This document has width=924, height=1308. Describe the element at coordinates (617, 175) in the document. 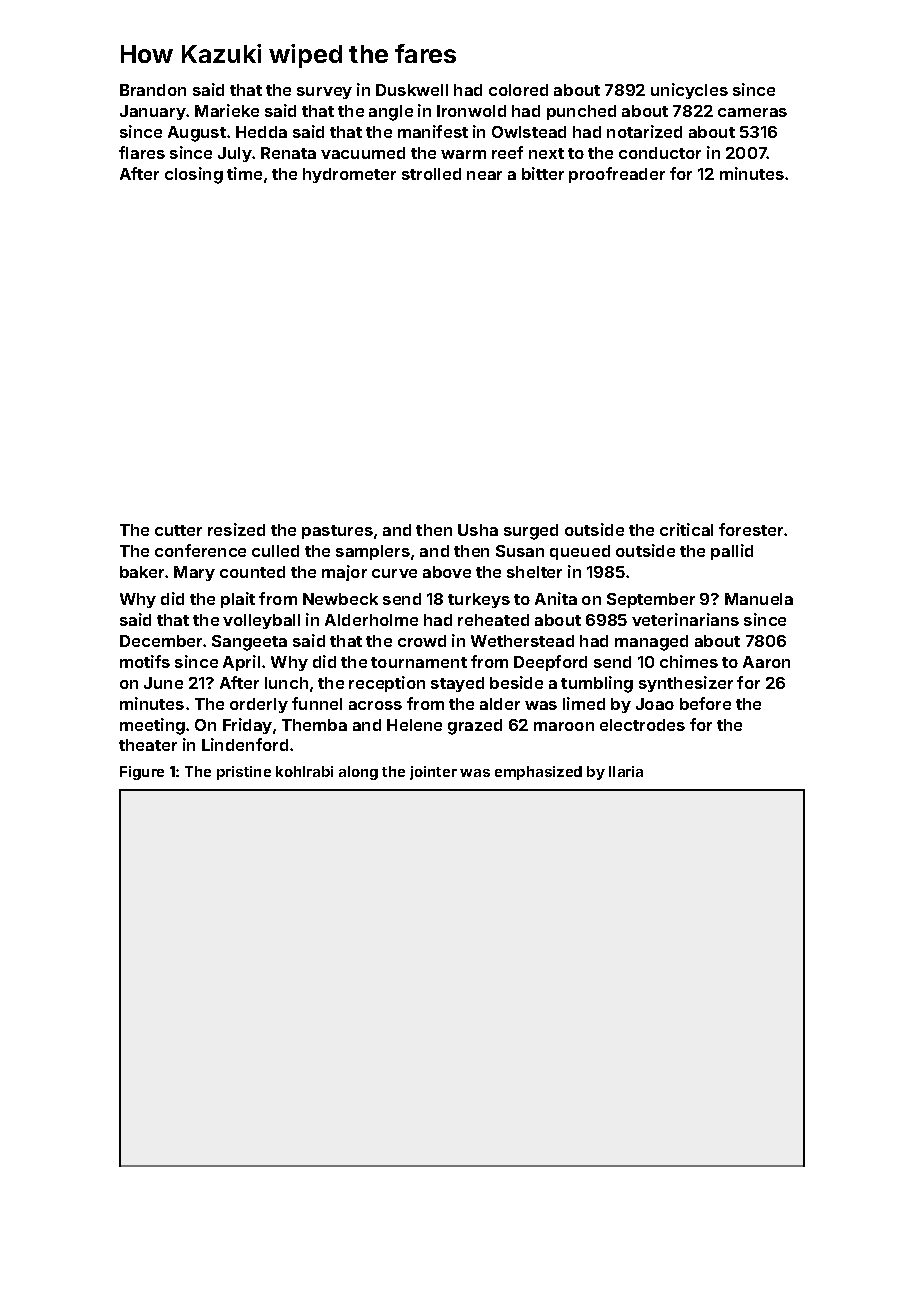

I see `proofreader` at that location.
